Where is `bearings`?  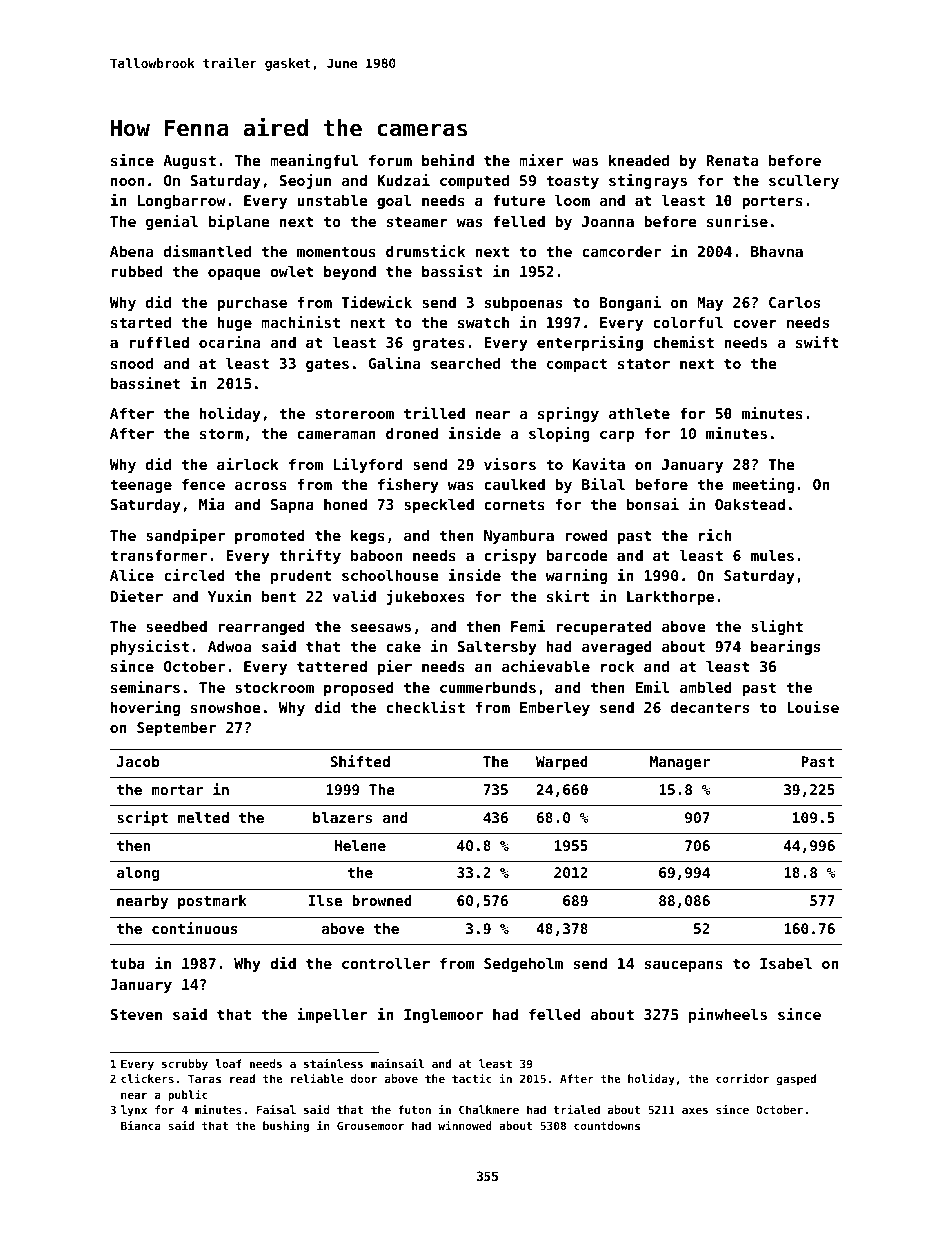 bearings is located at coordinates (785, 647).
